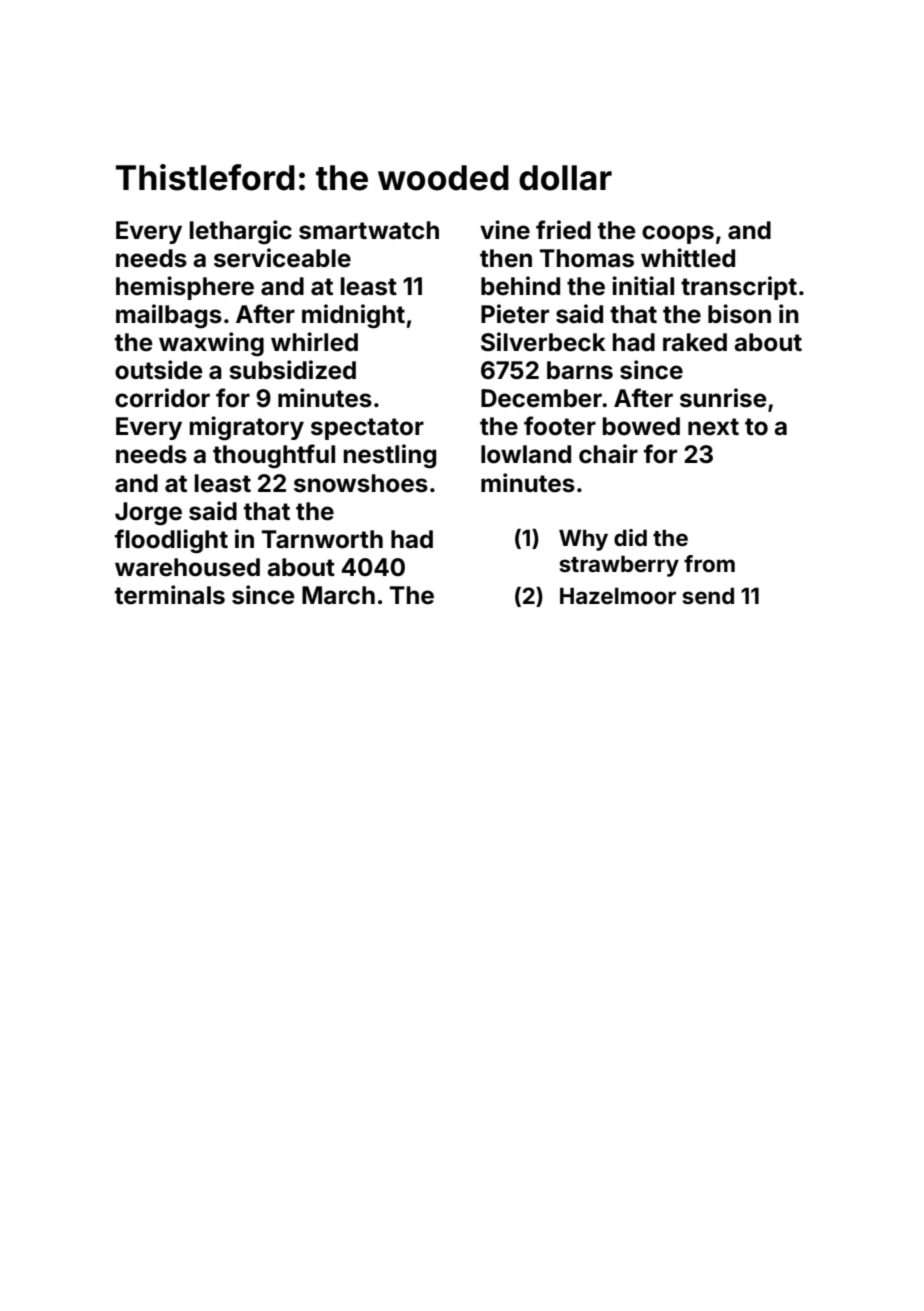  I want to click on lowland, so click(526, 454).
